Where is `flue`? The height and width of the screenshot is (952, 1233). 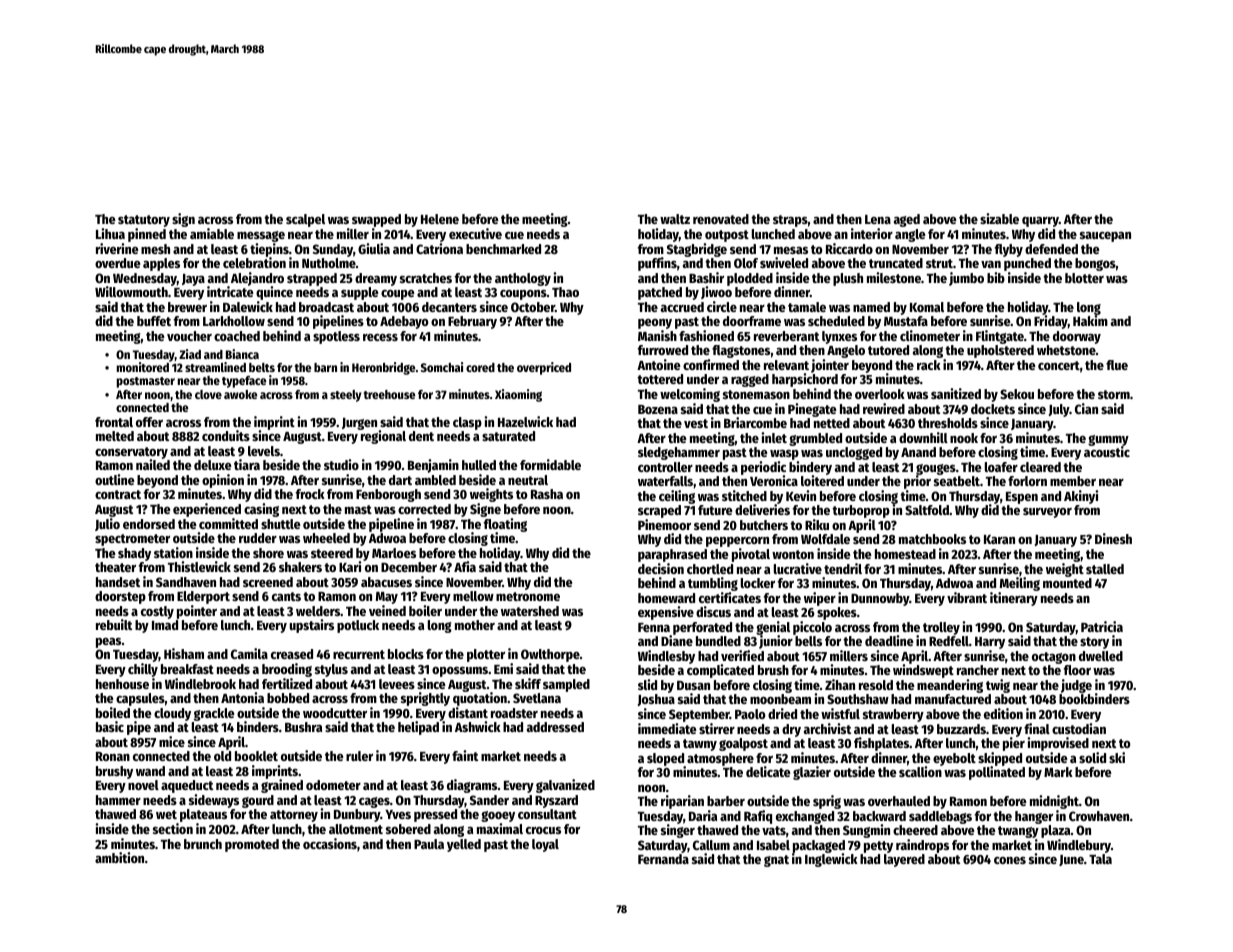 flue is located at coordinates (1117, 365).
